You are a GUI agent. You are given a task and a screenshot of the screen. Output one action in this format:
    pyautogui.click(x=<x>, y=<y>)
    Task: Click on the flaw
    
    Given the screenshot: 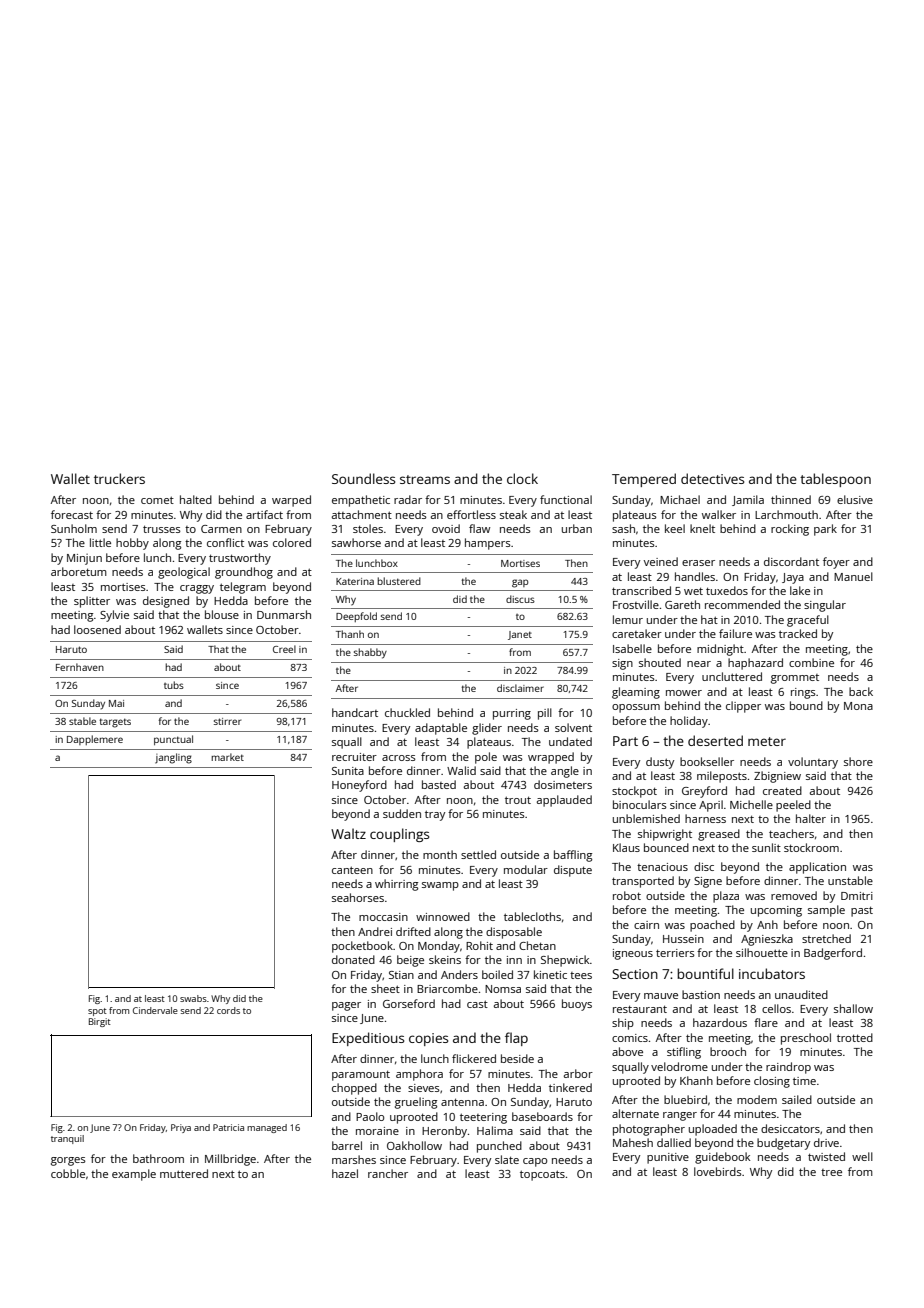 What is the action you would take?
    pyautogui.click(x=479, y=528)
